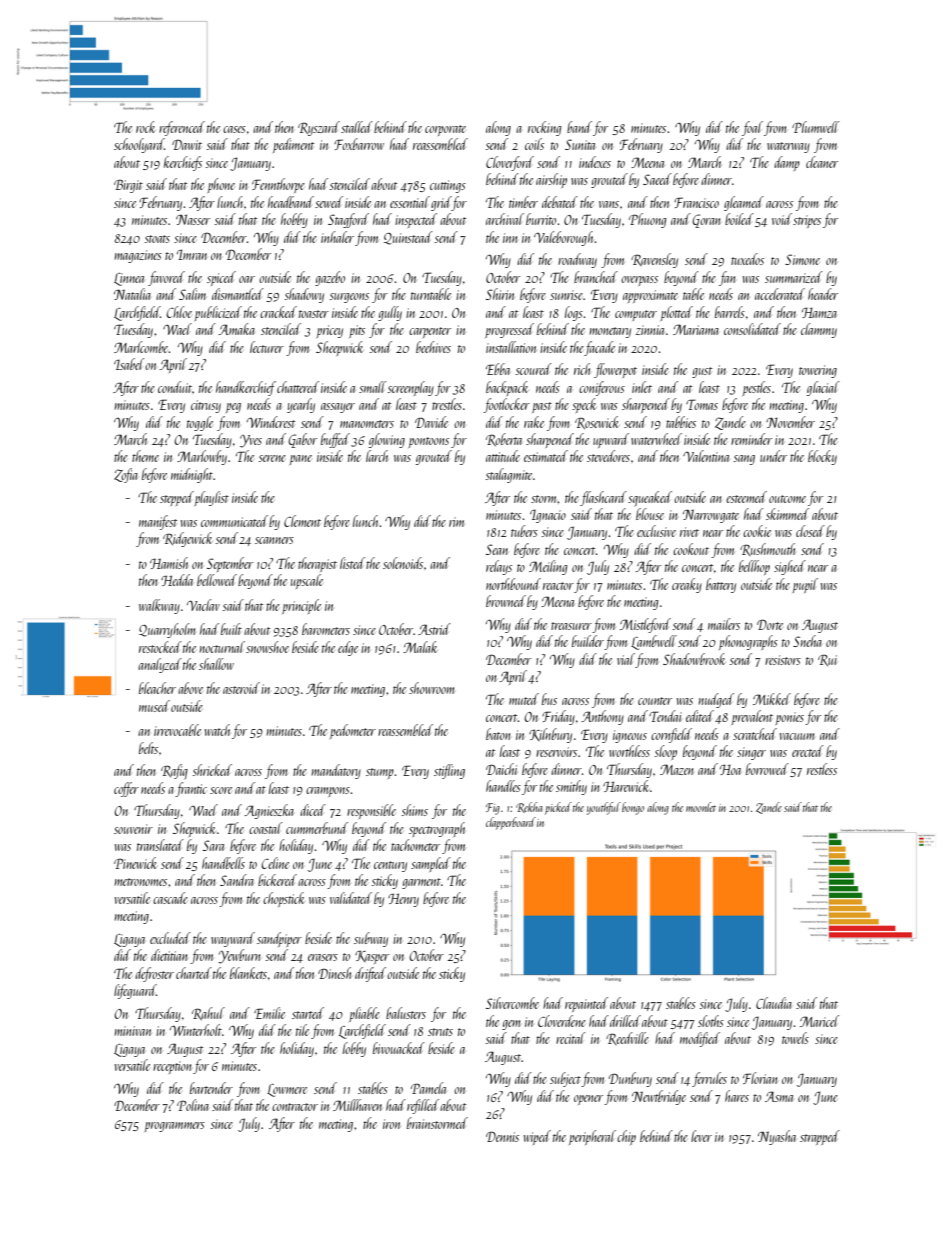 The image size is (952, 1233). I want to click on Sunita, so click(580, 144).
